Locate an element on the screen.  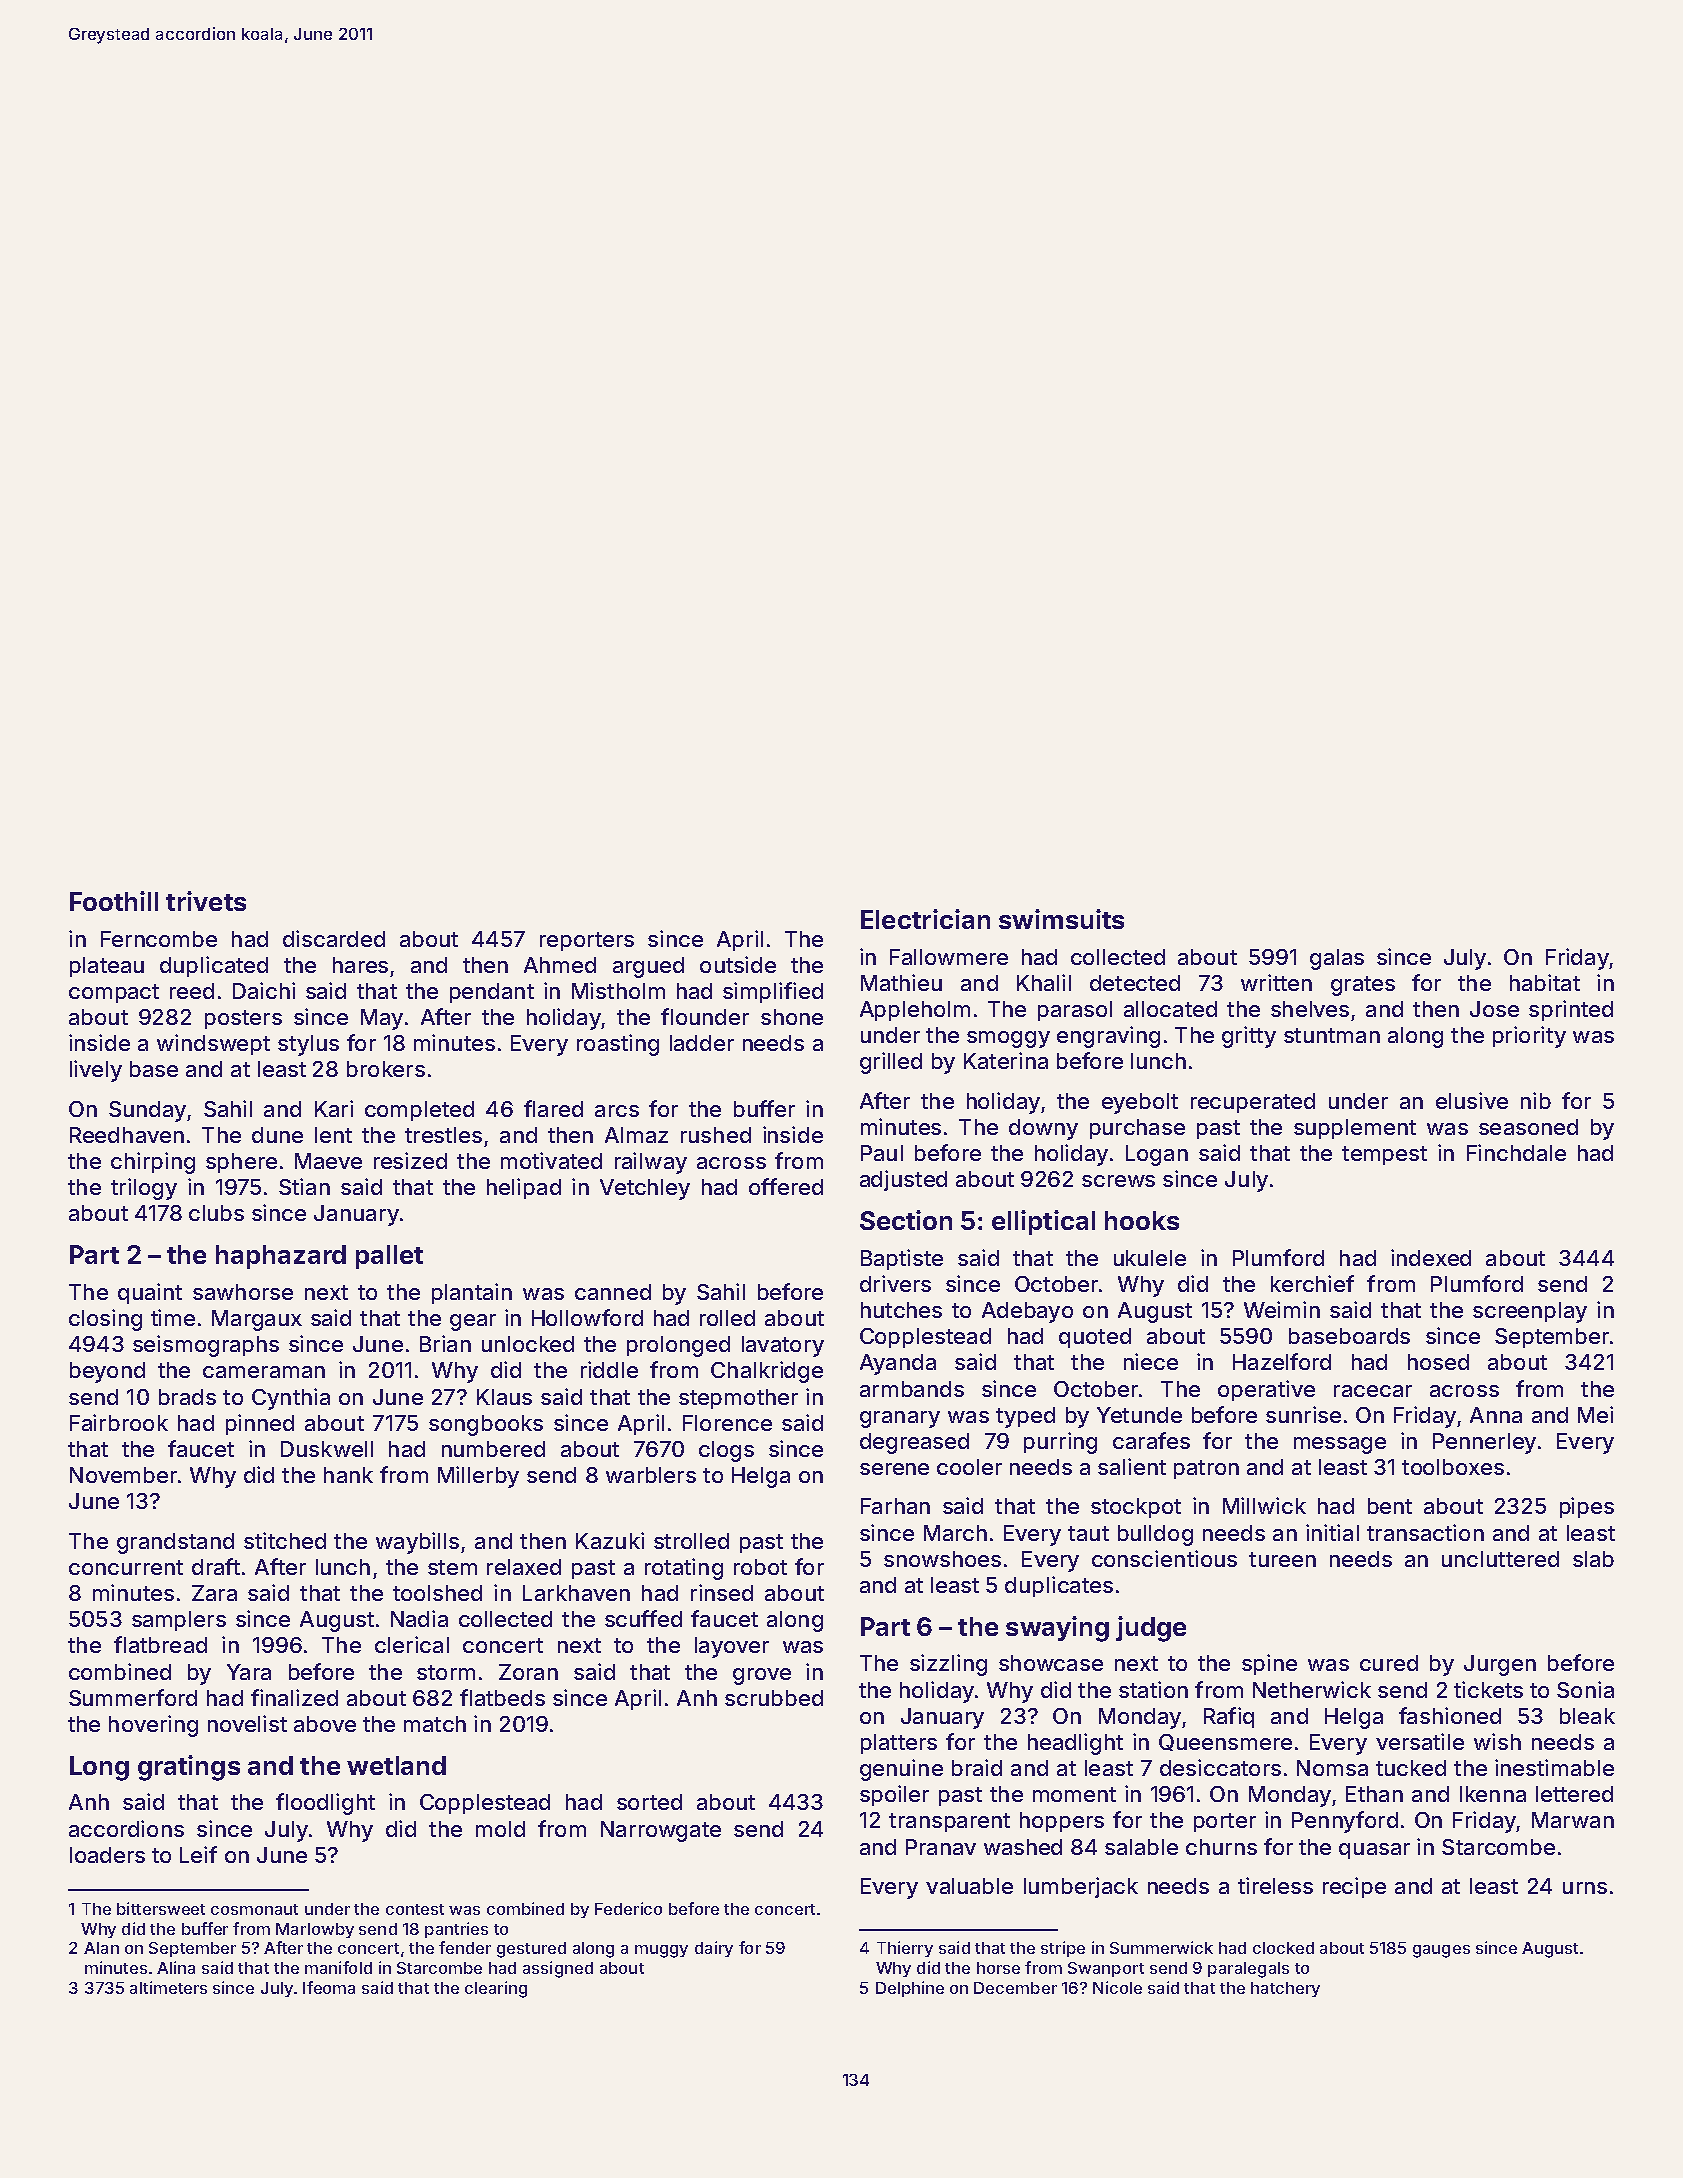
tempest is located at coordinates (1384, 1155).
